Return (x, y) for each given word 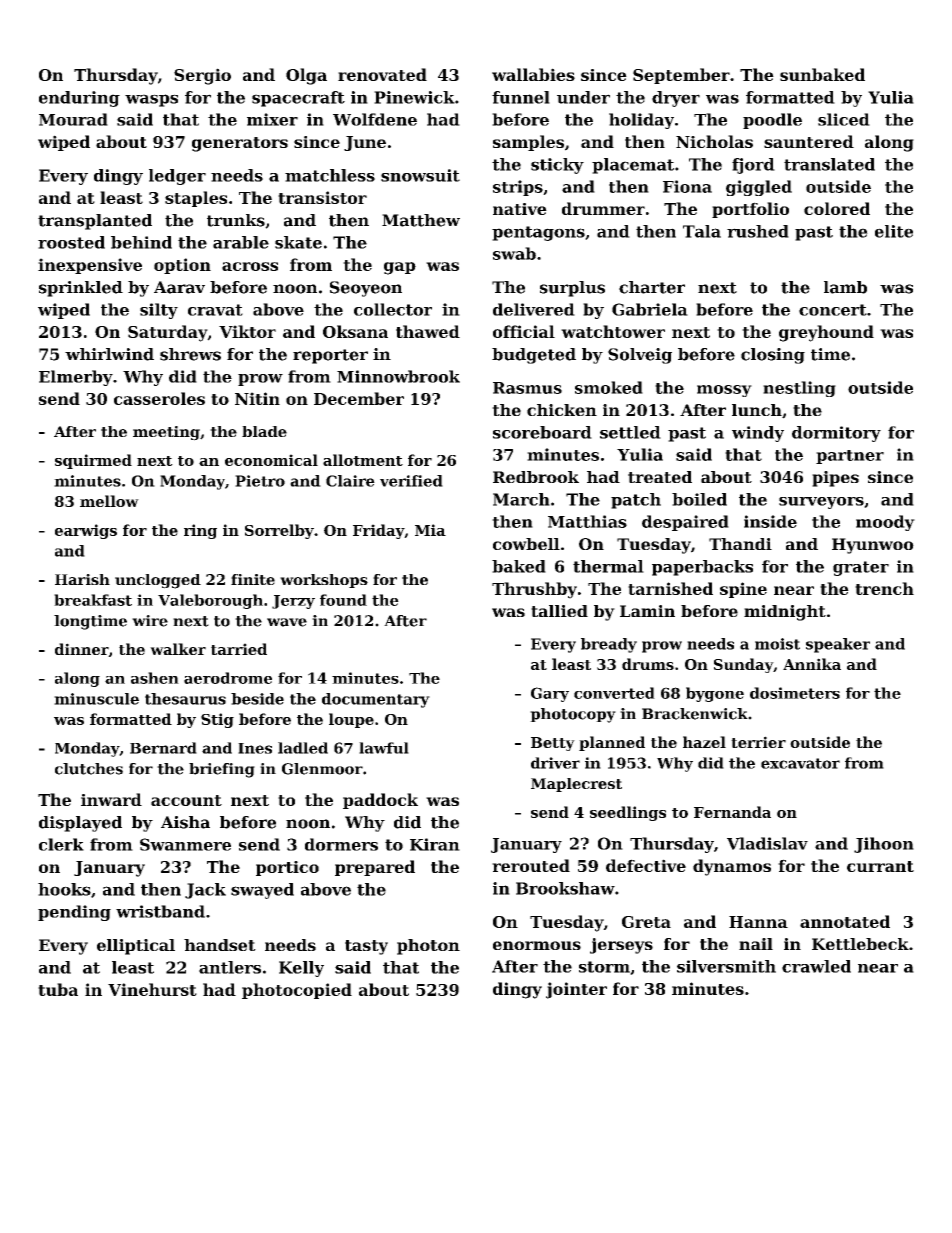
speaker (838, 645)
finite (253, 579)
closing (773, 356)
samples (528, 143)
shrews (190, 354)
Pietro (260, 481)
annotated (845, 921)
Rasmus (527, 388)
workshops (324, 581)
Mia (430, 530)
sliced (844, 119)
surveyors (821, 503)
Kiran (435, 844)
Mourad (73, 119)
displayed (80, 824)
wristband (160, 911)
